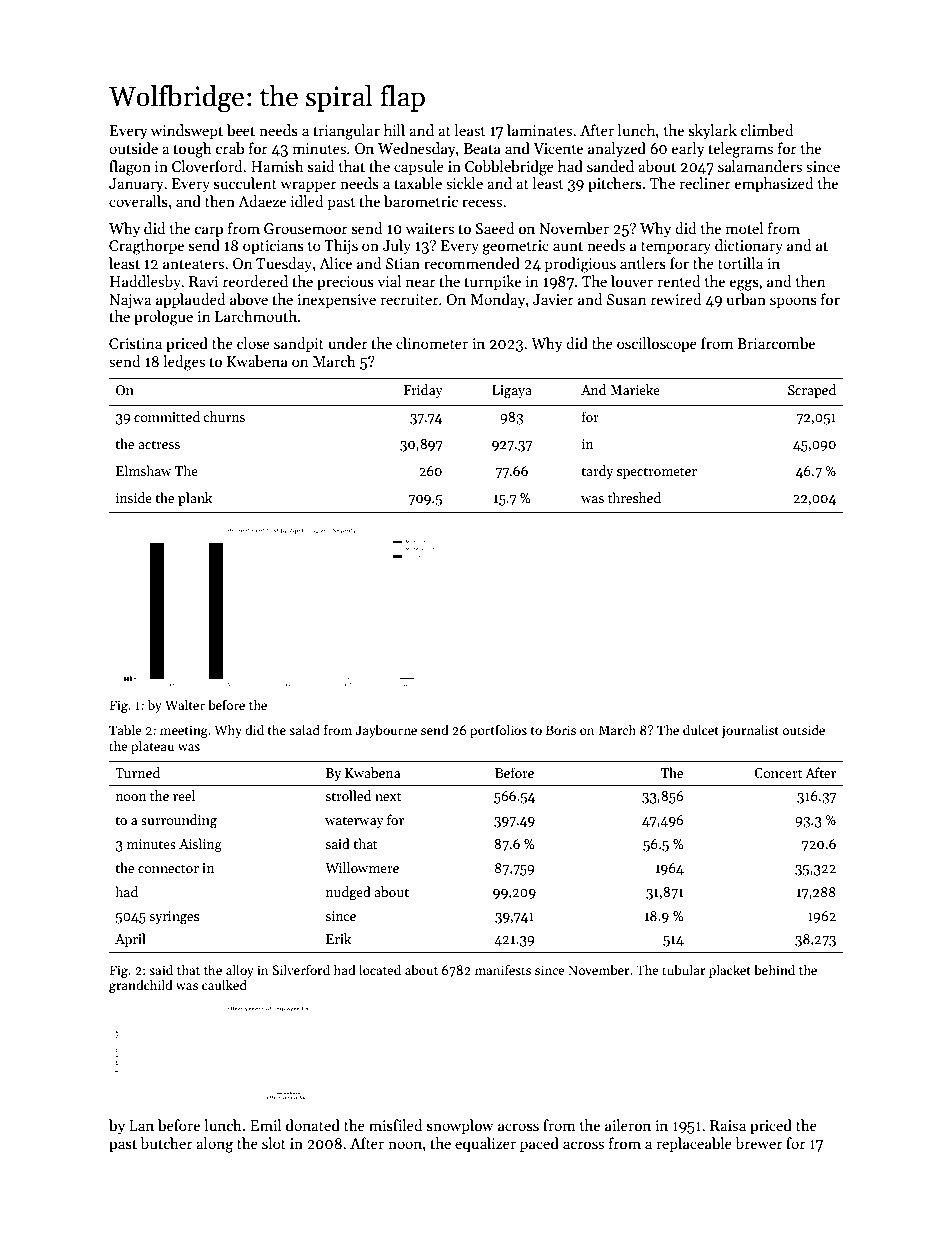  What do you see at coordinates (253, 343) in the page?
I see `close` at bounding box center [253, 343].
